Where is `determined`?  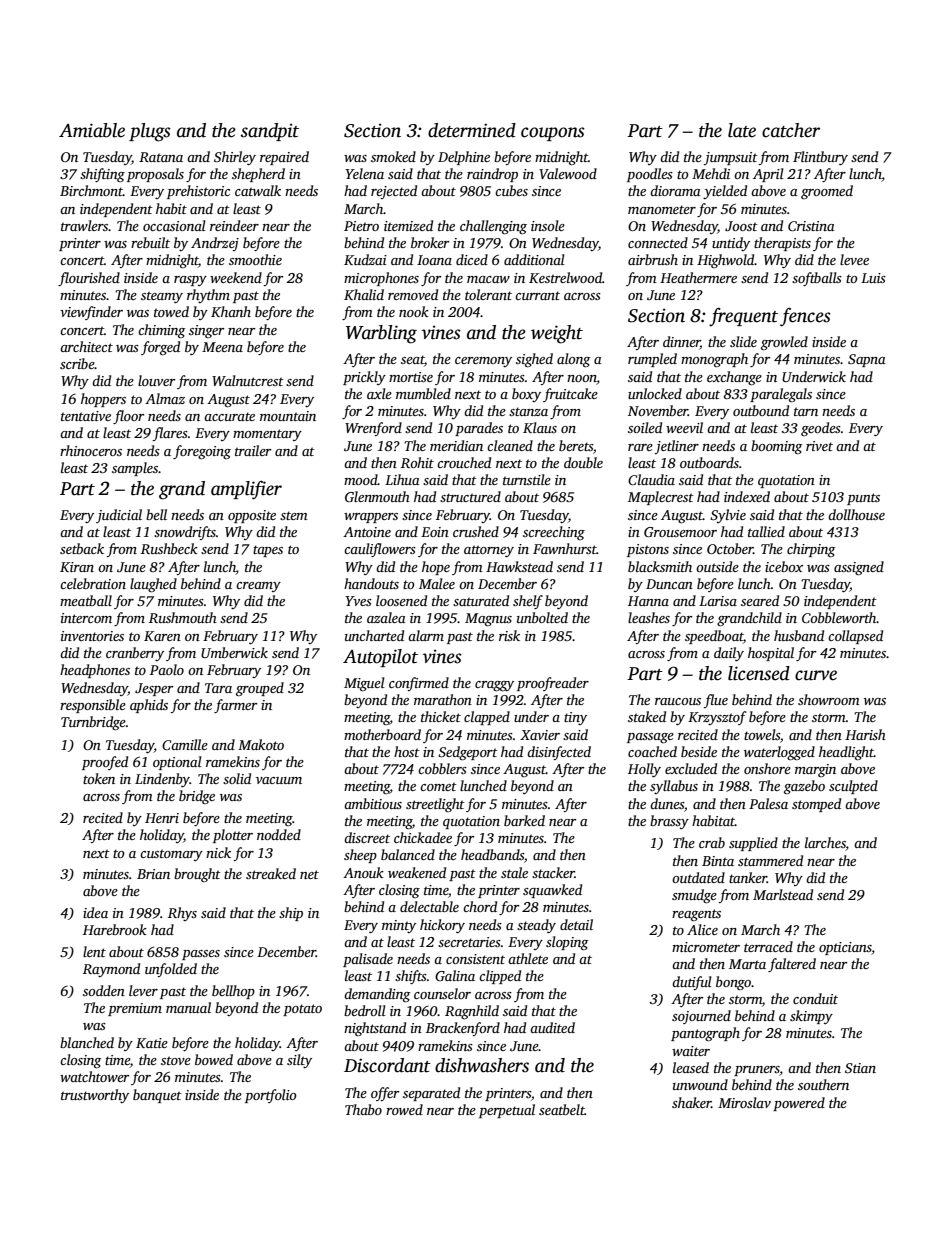
determined is located at coordinates (472, 130).
